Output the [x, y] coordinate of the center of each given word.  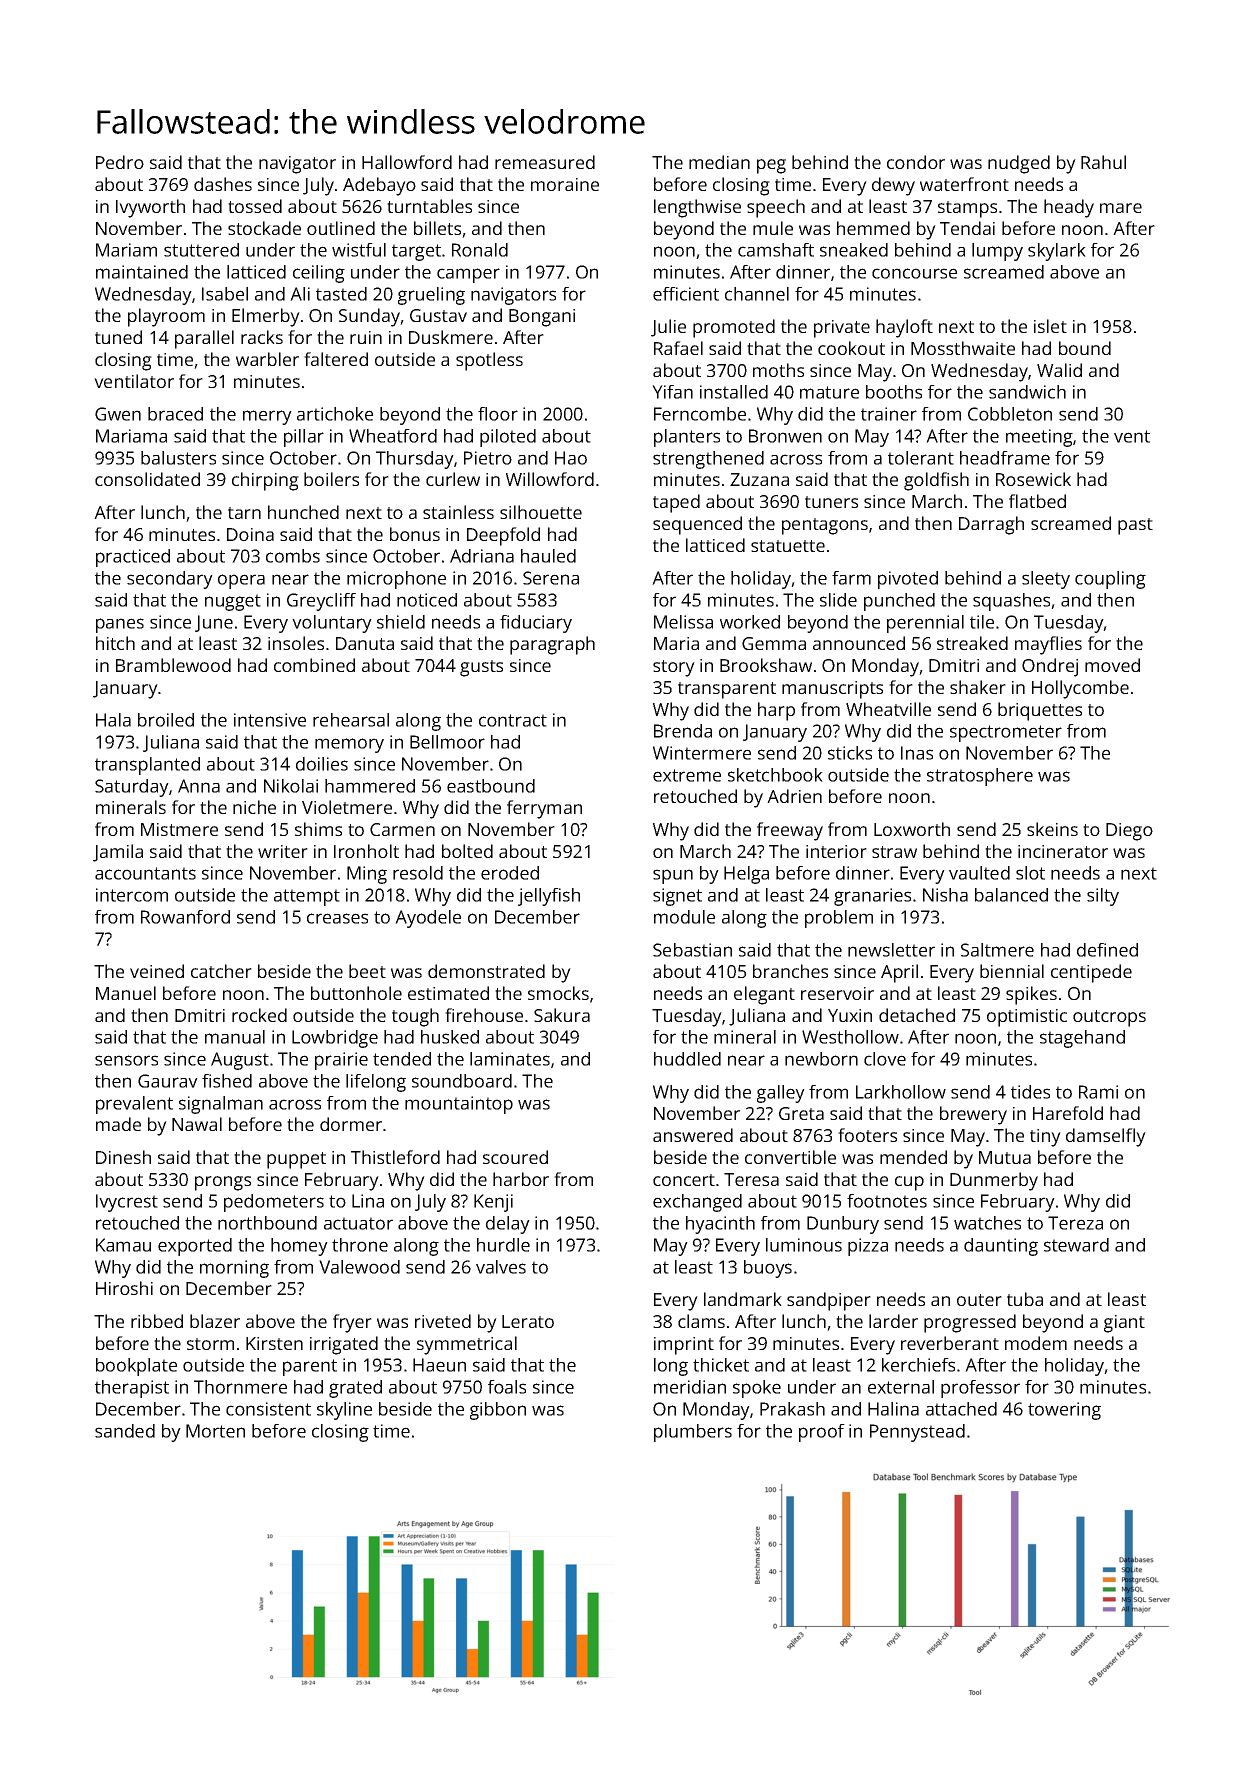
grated [355, 1389]
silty [1103, 897]
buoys [768, 1269]
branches [790, 971]
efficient [686, 294]
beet [367, 971]
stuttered [201, 250]
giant [1124, 1324]
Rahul [1103, 162]
